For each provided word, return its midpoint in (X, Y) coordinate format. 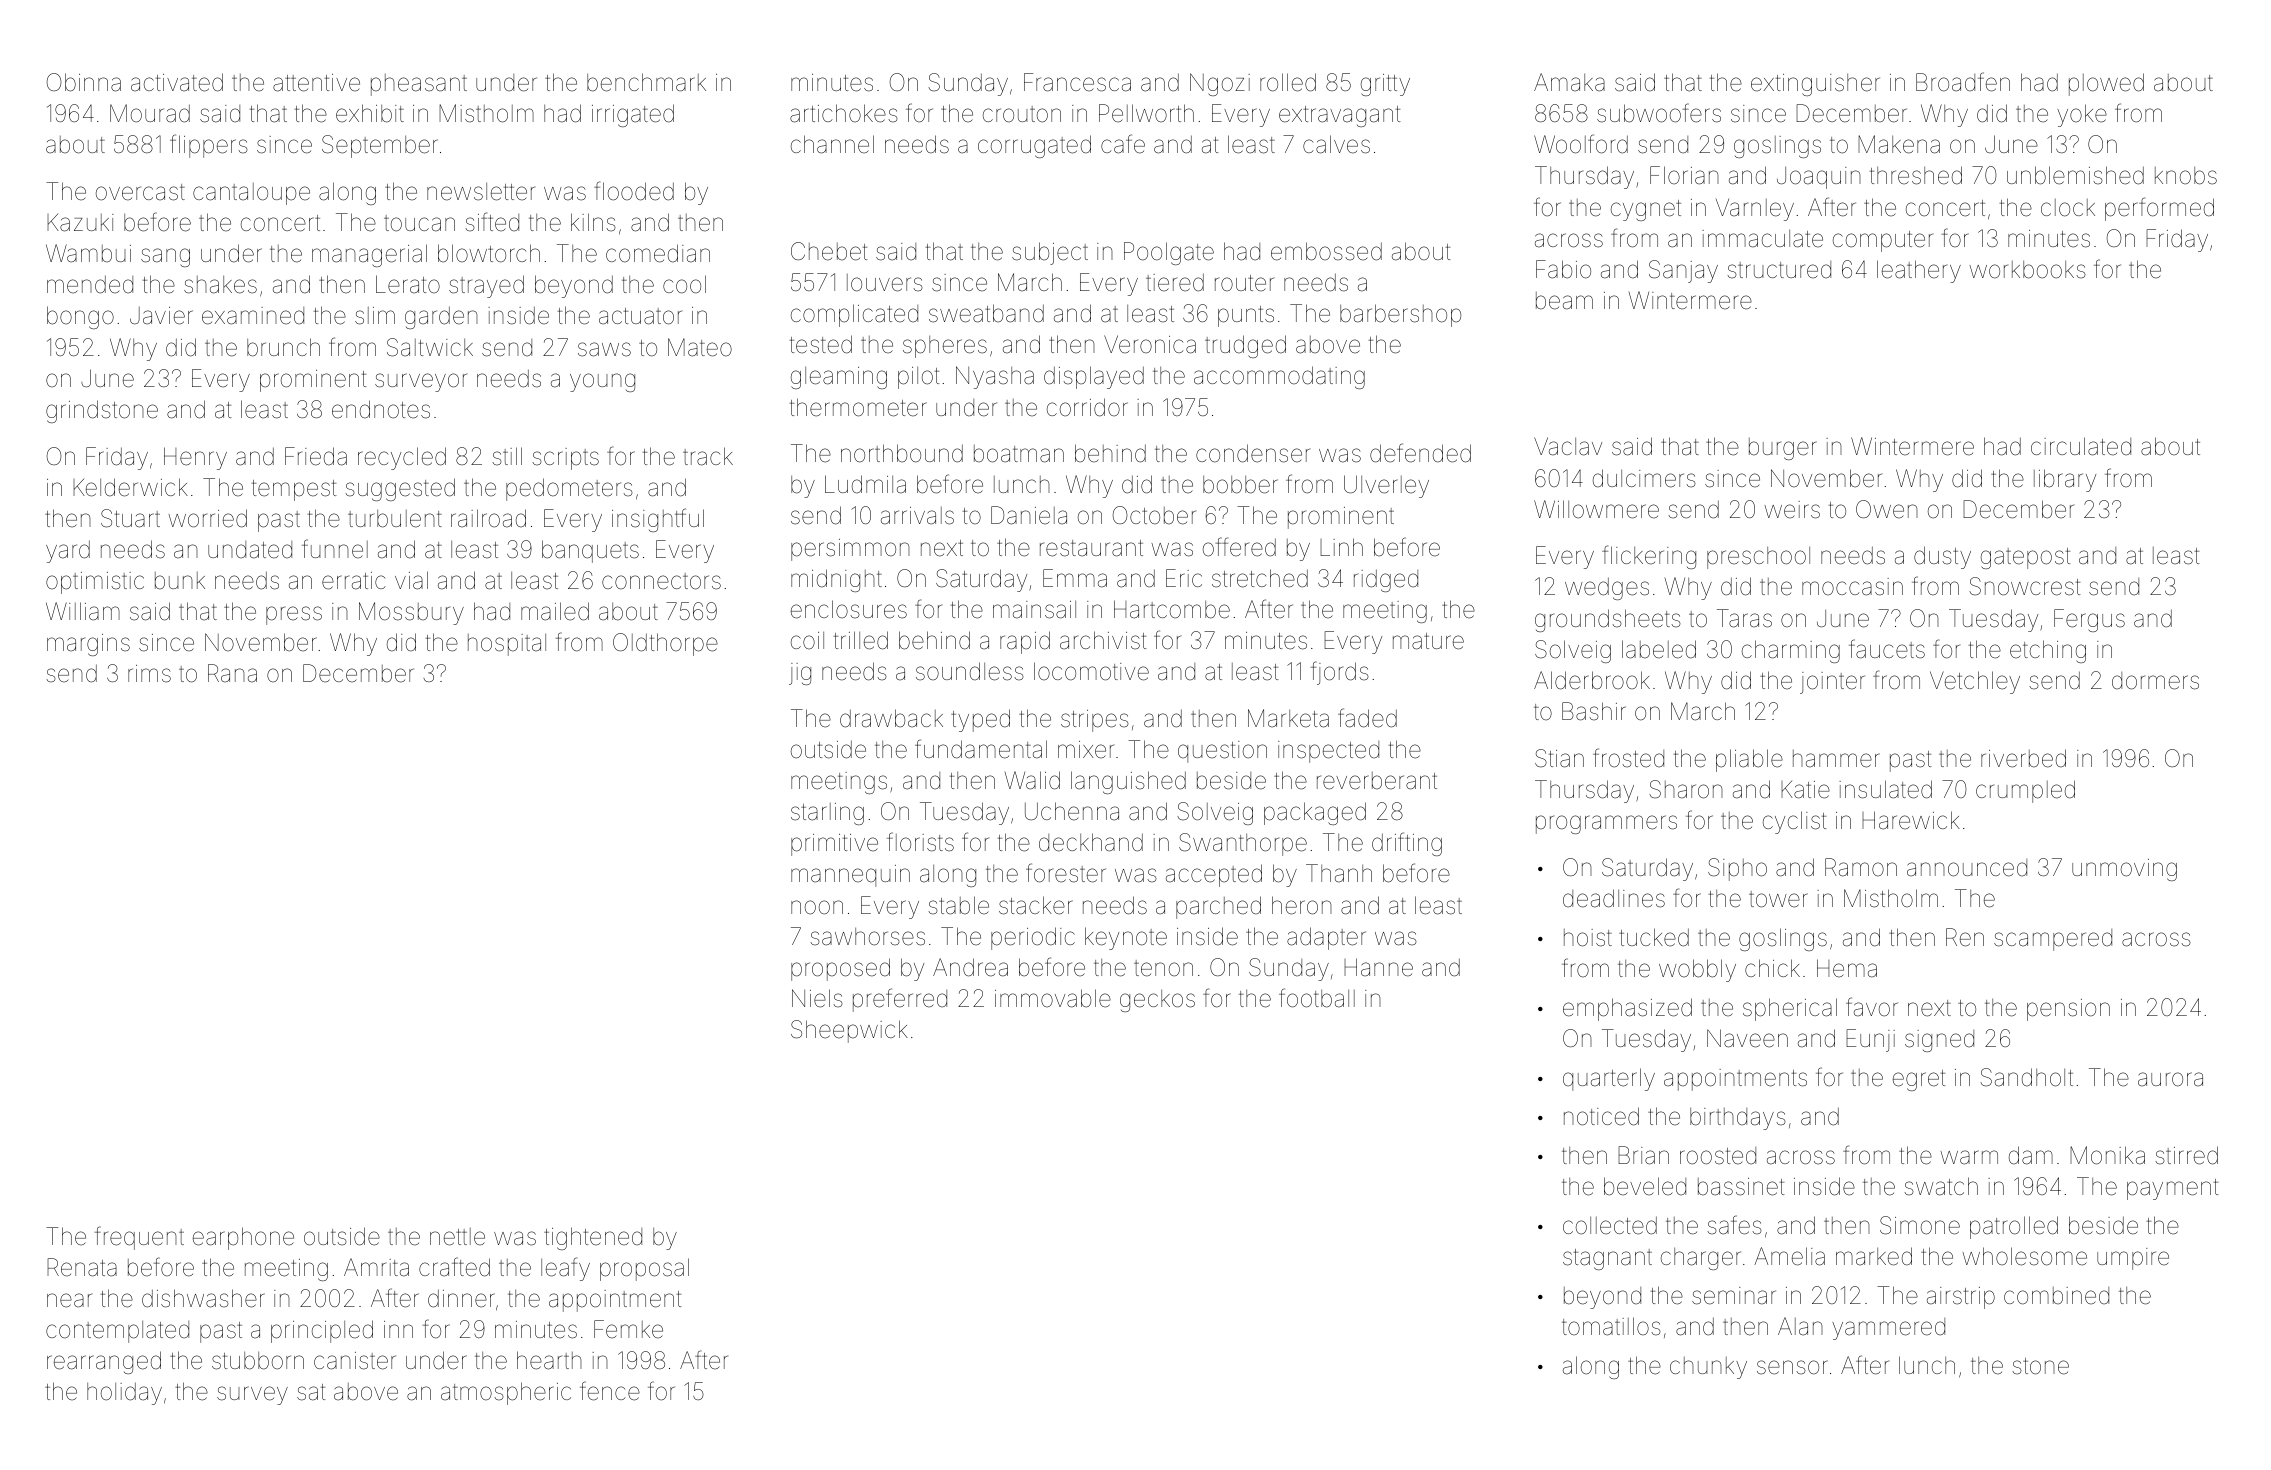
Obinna (84, 82)
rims (149, 674)
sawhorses (868, 937)
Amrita (376, 1267)
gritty (1385, 85)
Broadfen (1963, 82)
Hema (1847, 968)
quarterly (1609, 1079)
